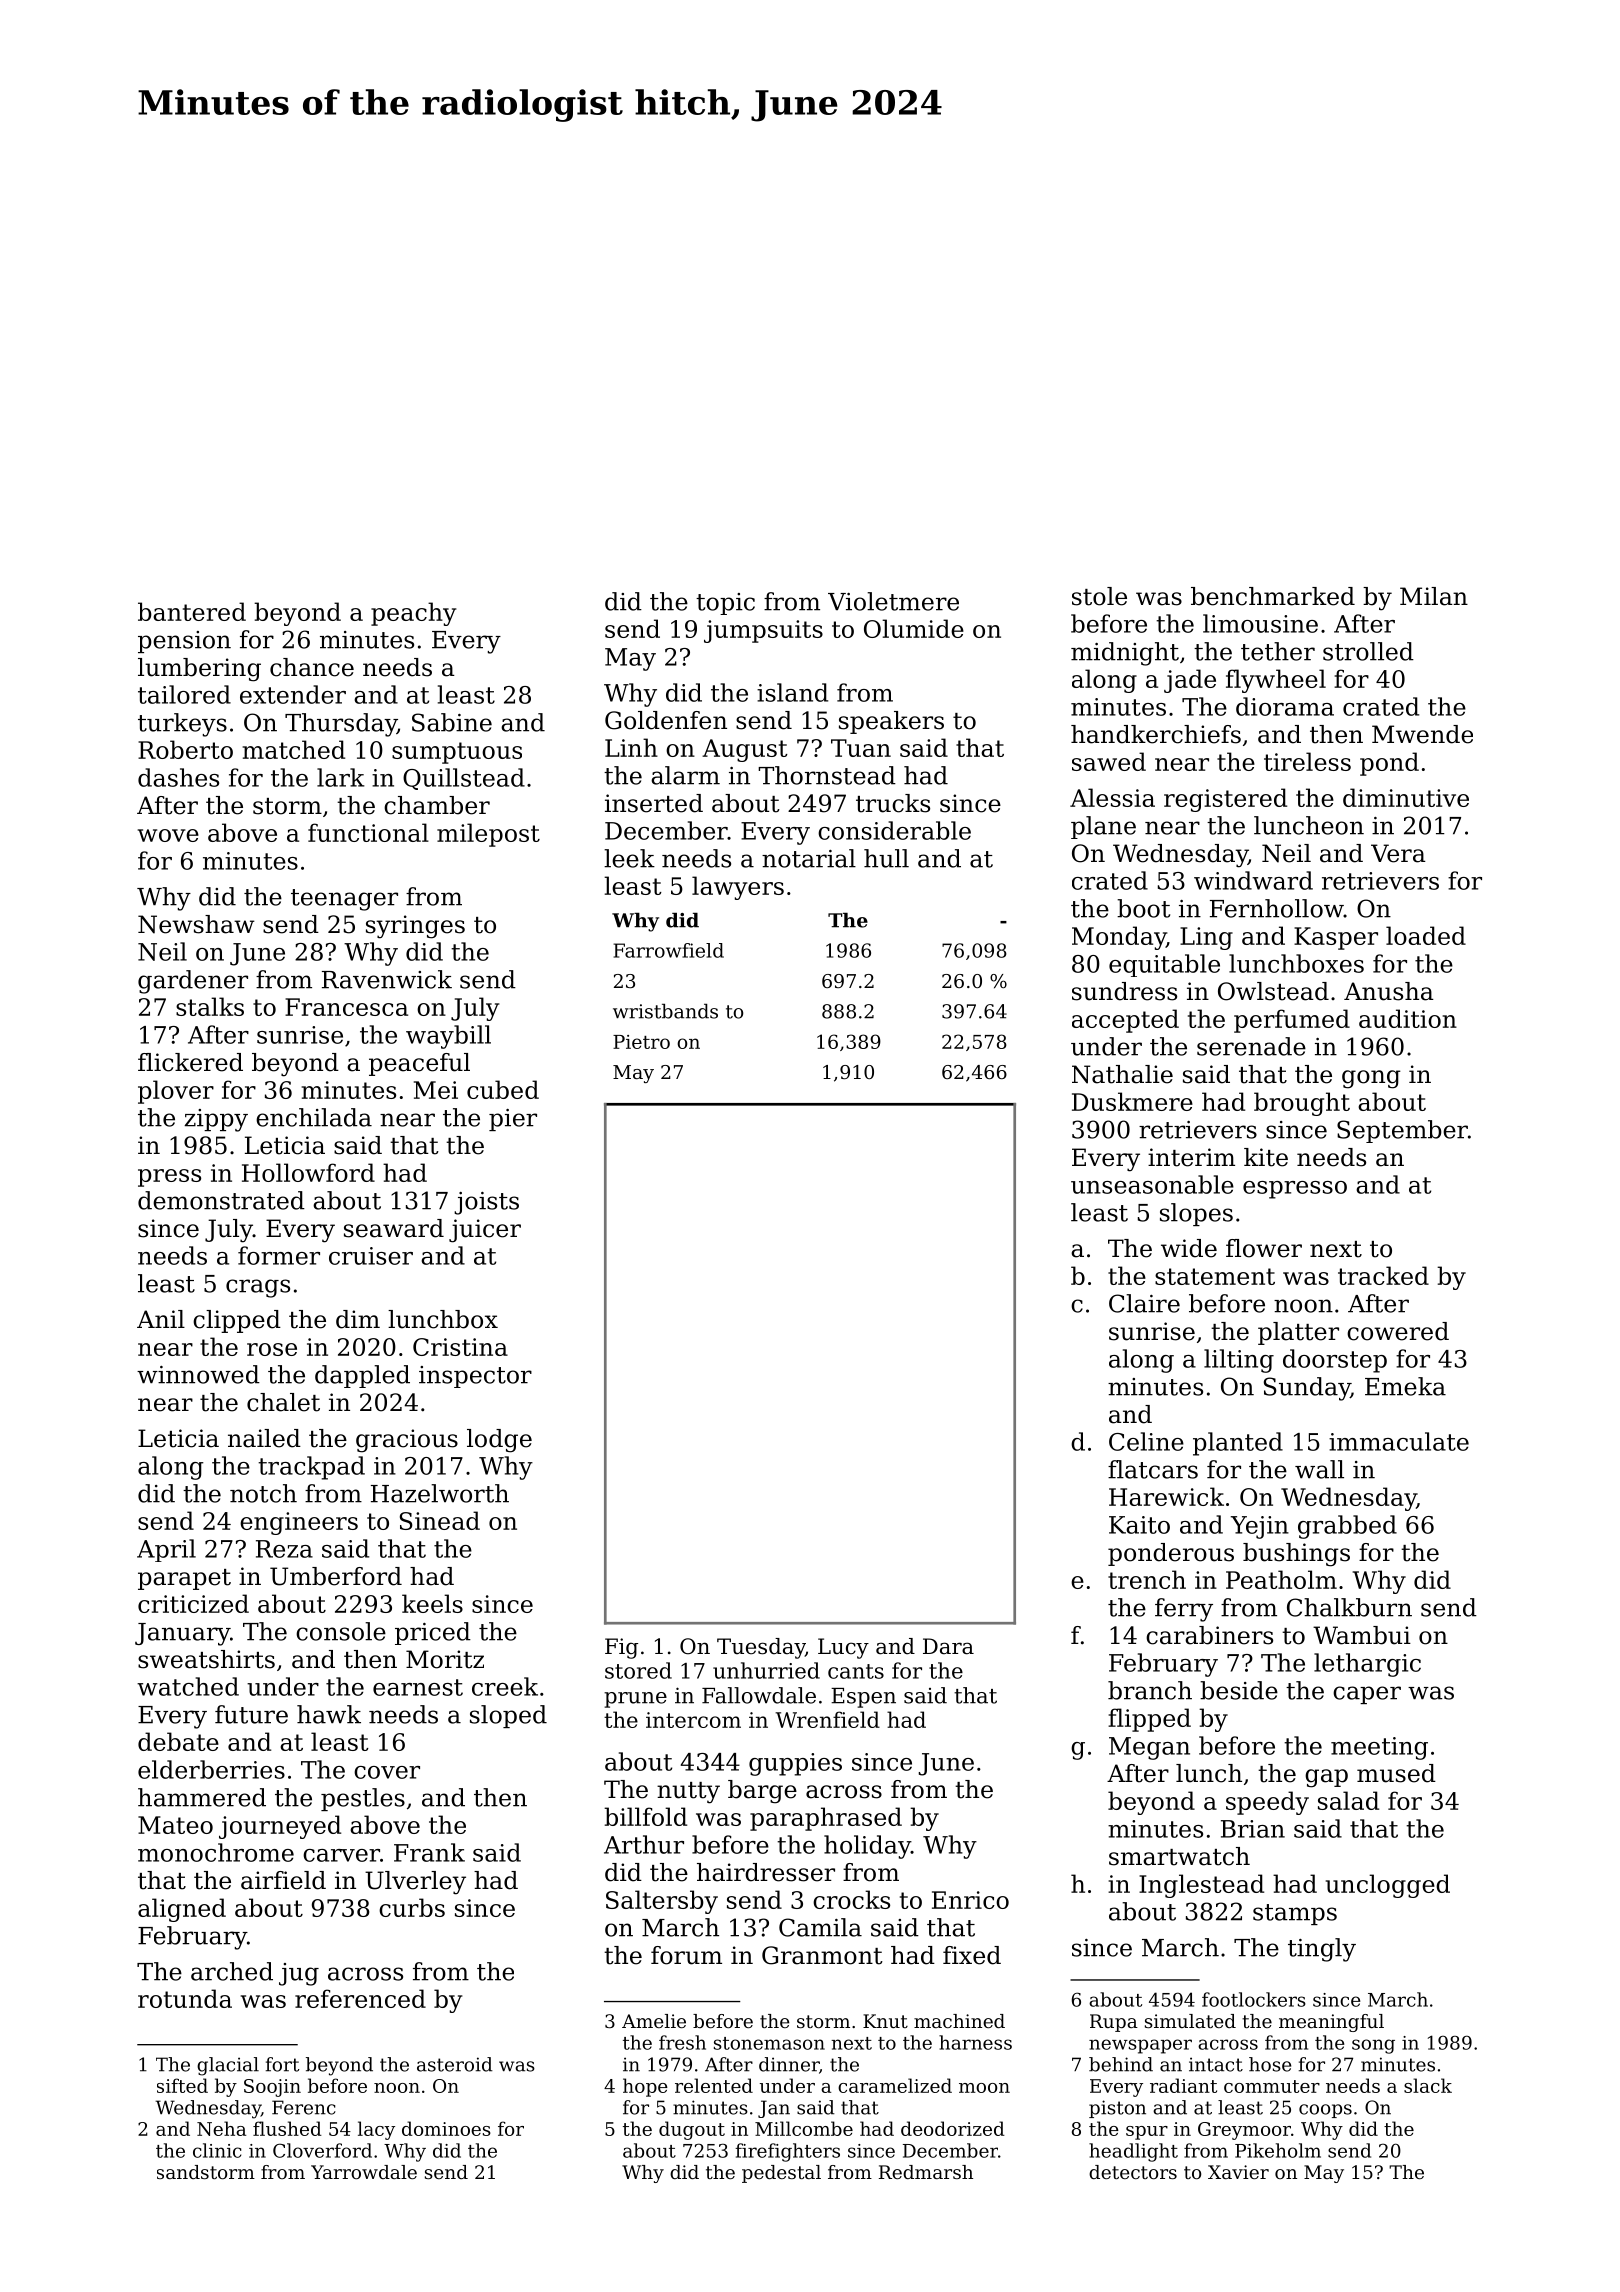  What do you see at coordinates (641, 1042) in the screenshot?
I see `Pietro` at bounding box center [641, 1042].
